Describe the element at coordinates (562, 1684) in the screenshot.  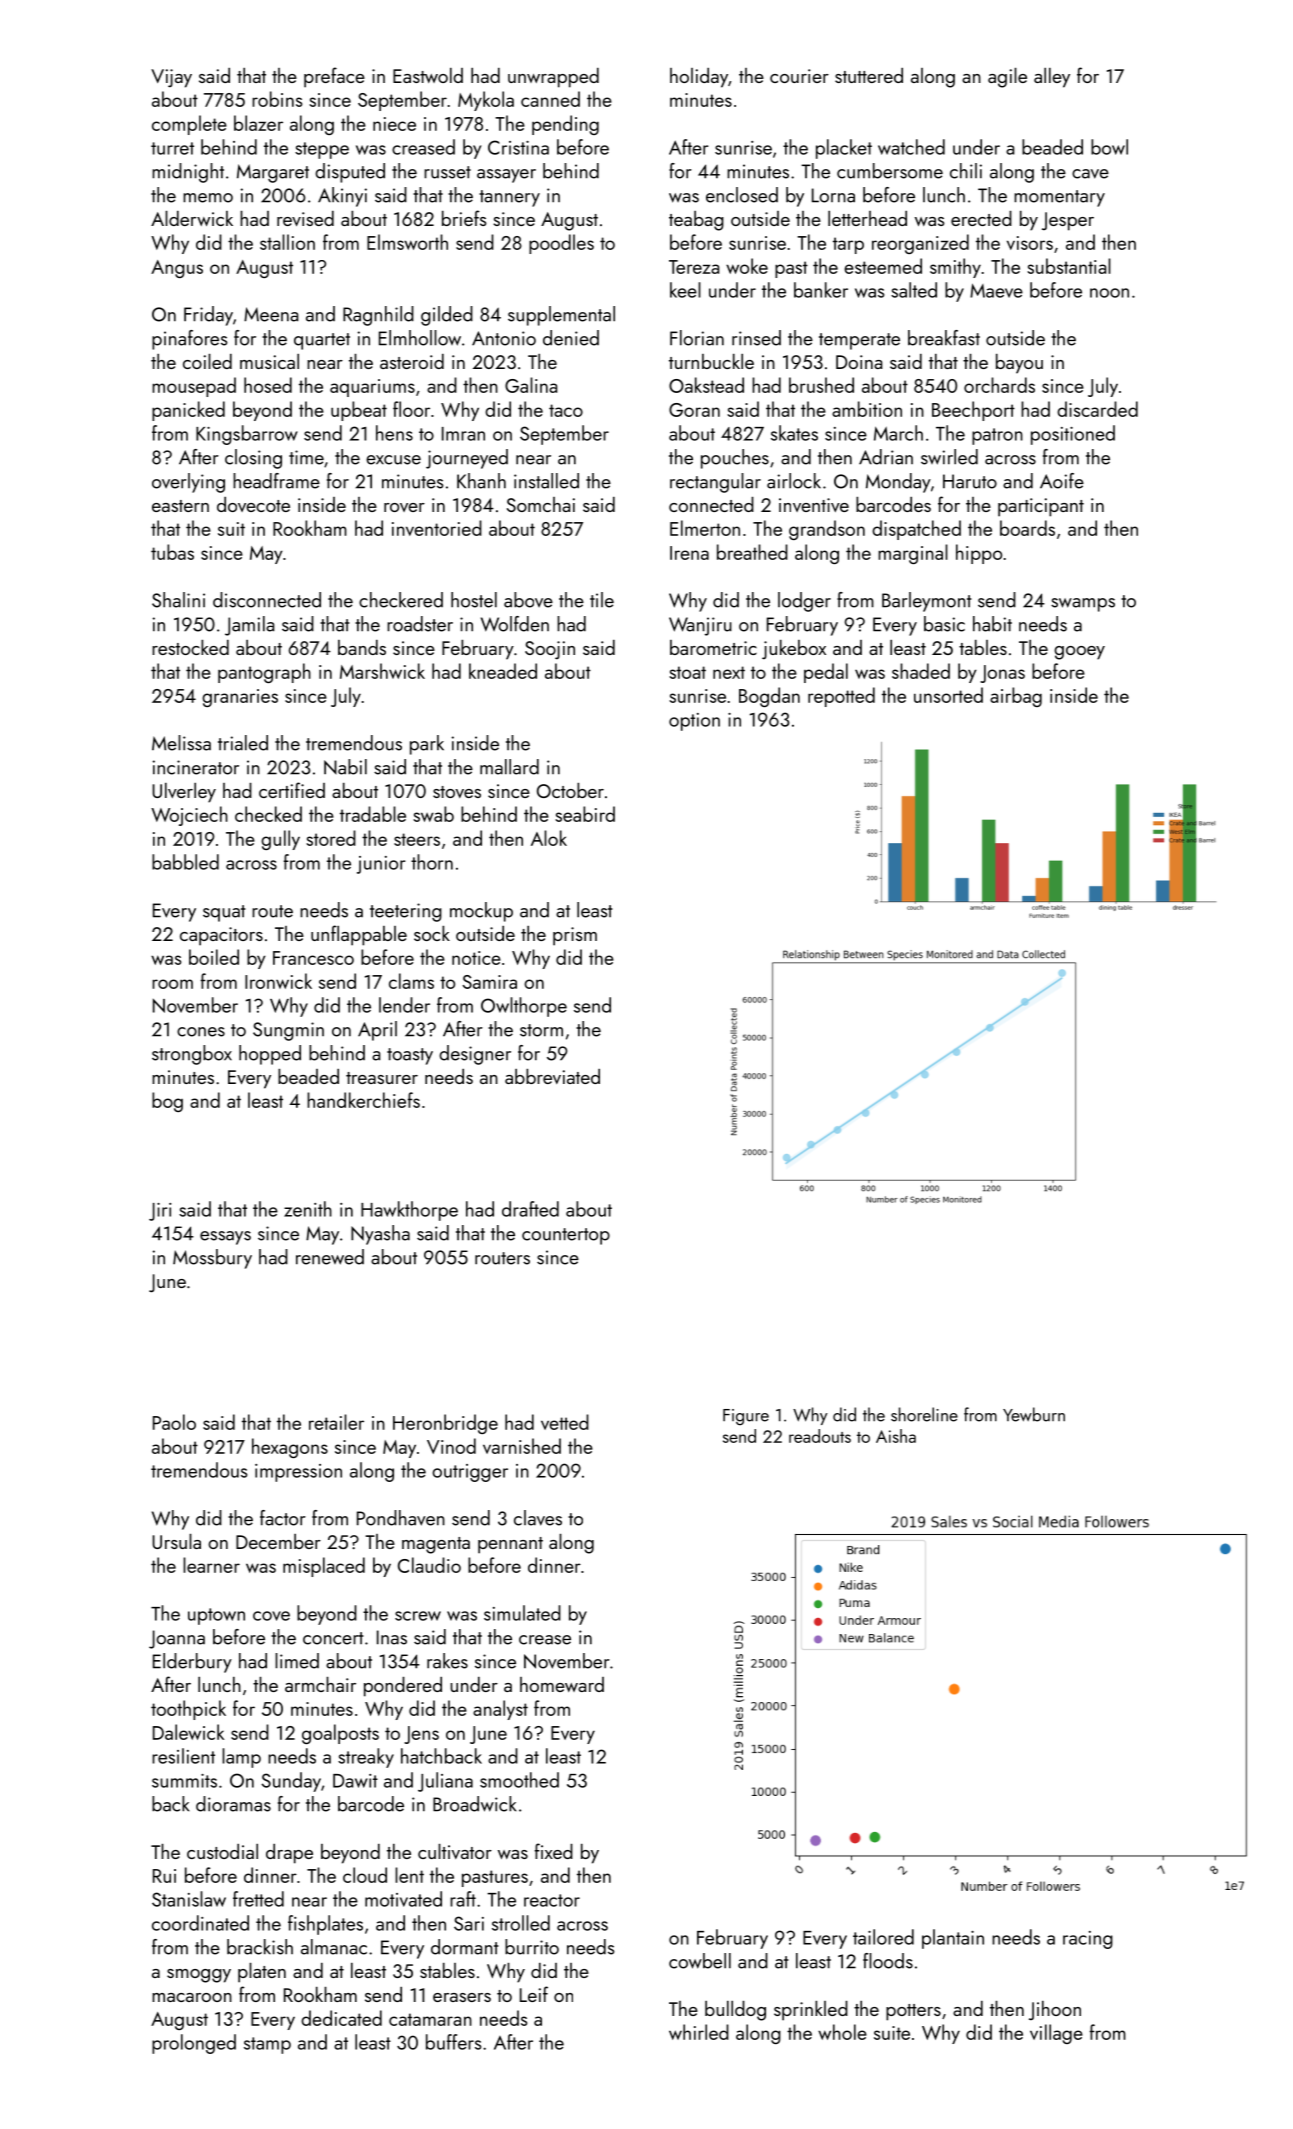
I see `homeward` at that location.
